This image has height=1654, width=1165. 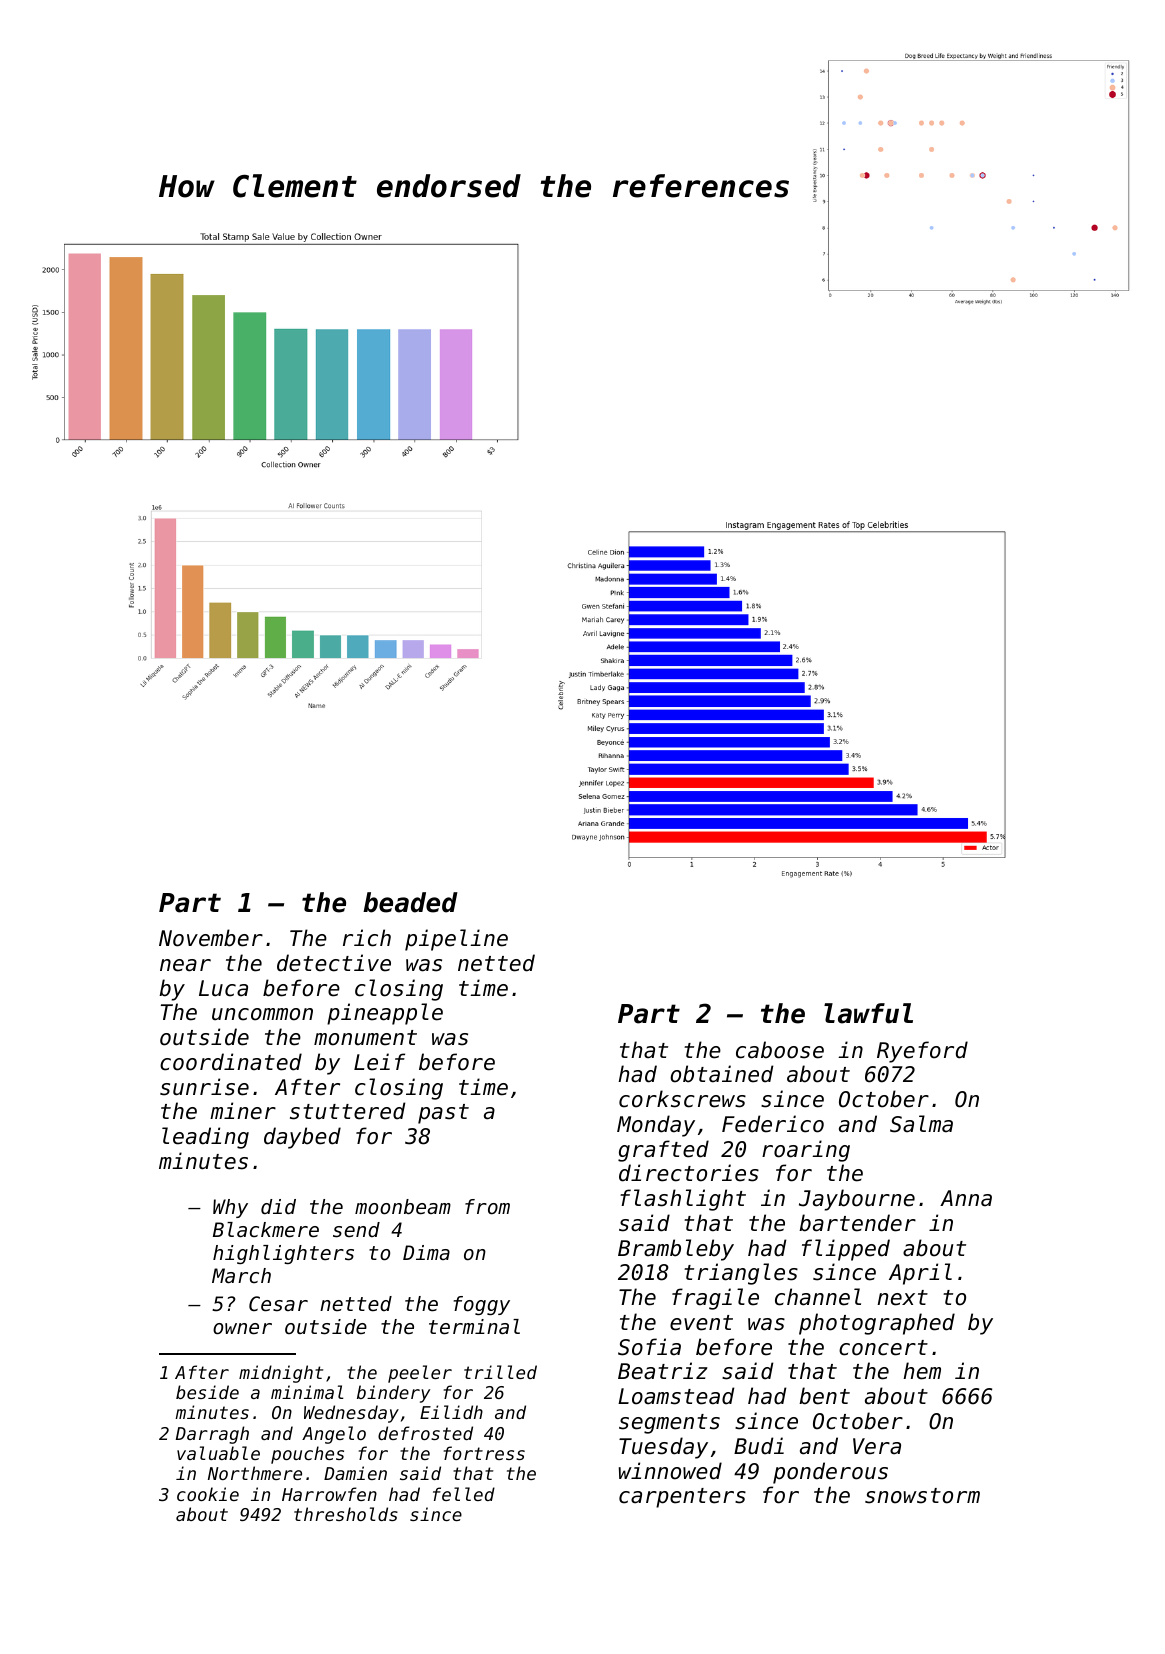 What do you see at coordinates (663, 1151) in the image?
I see `grafted` at bounding box center [663, 1151].
